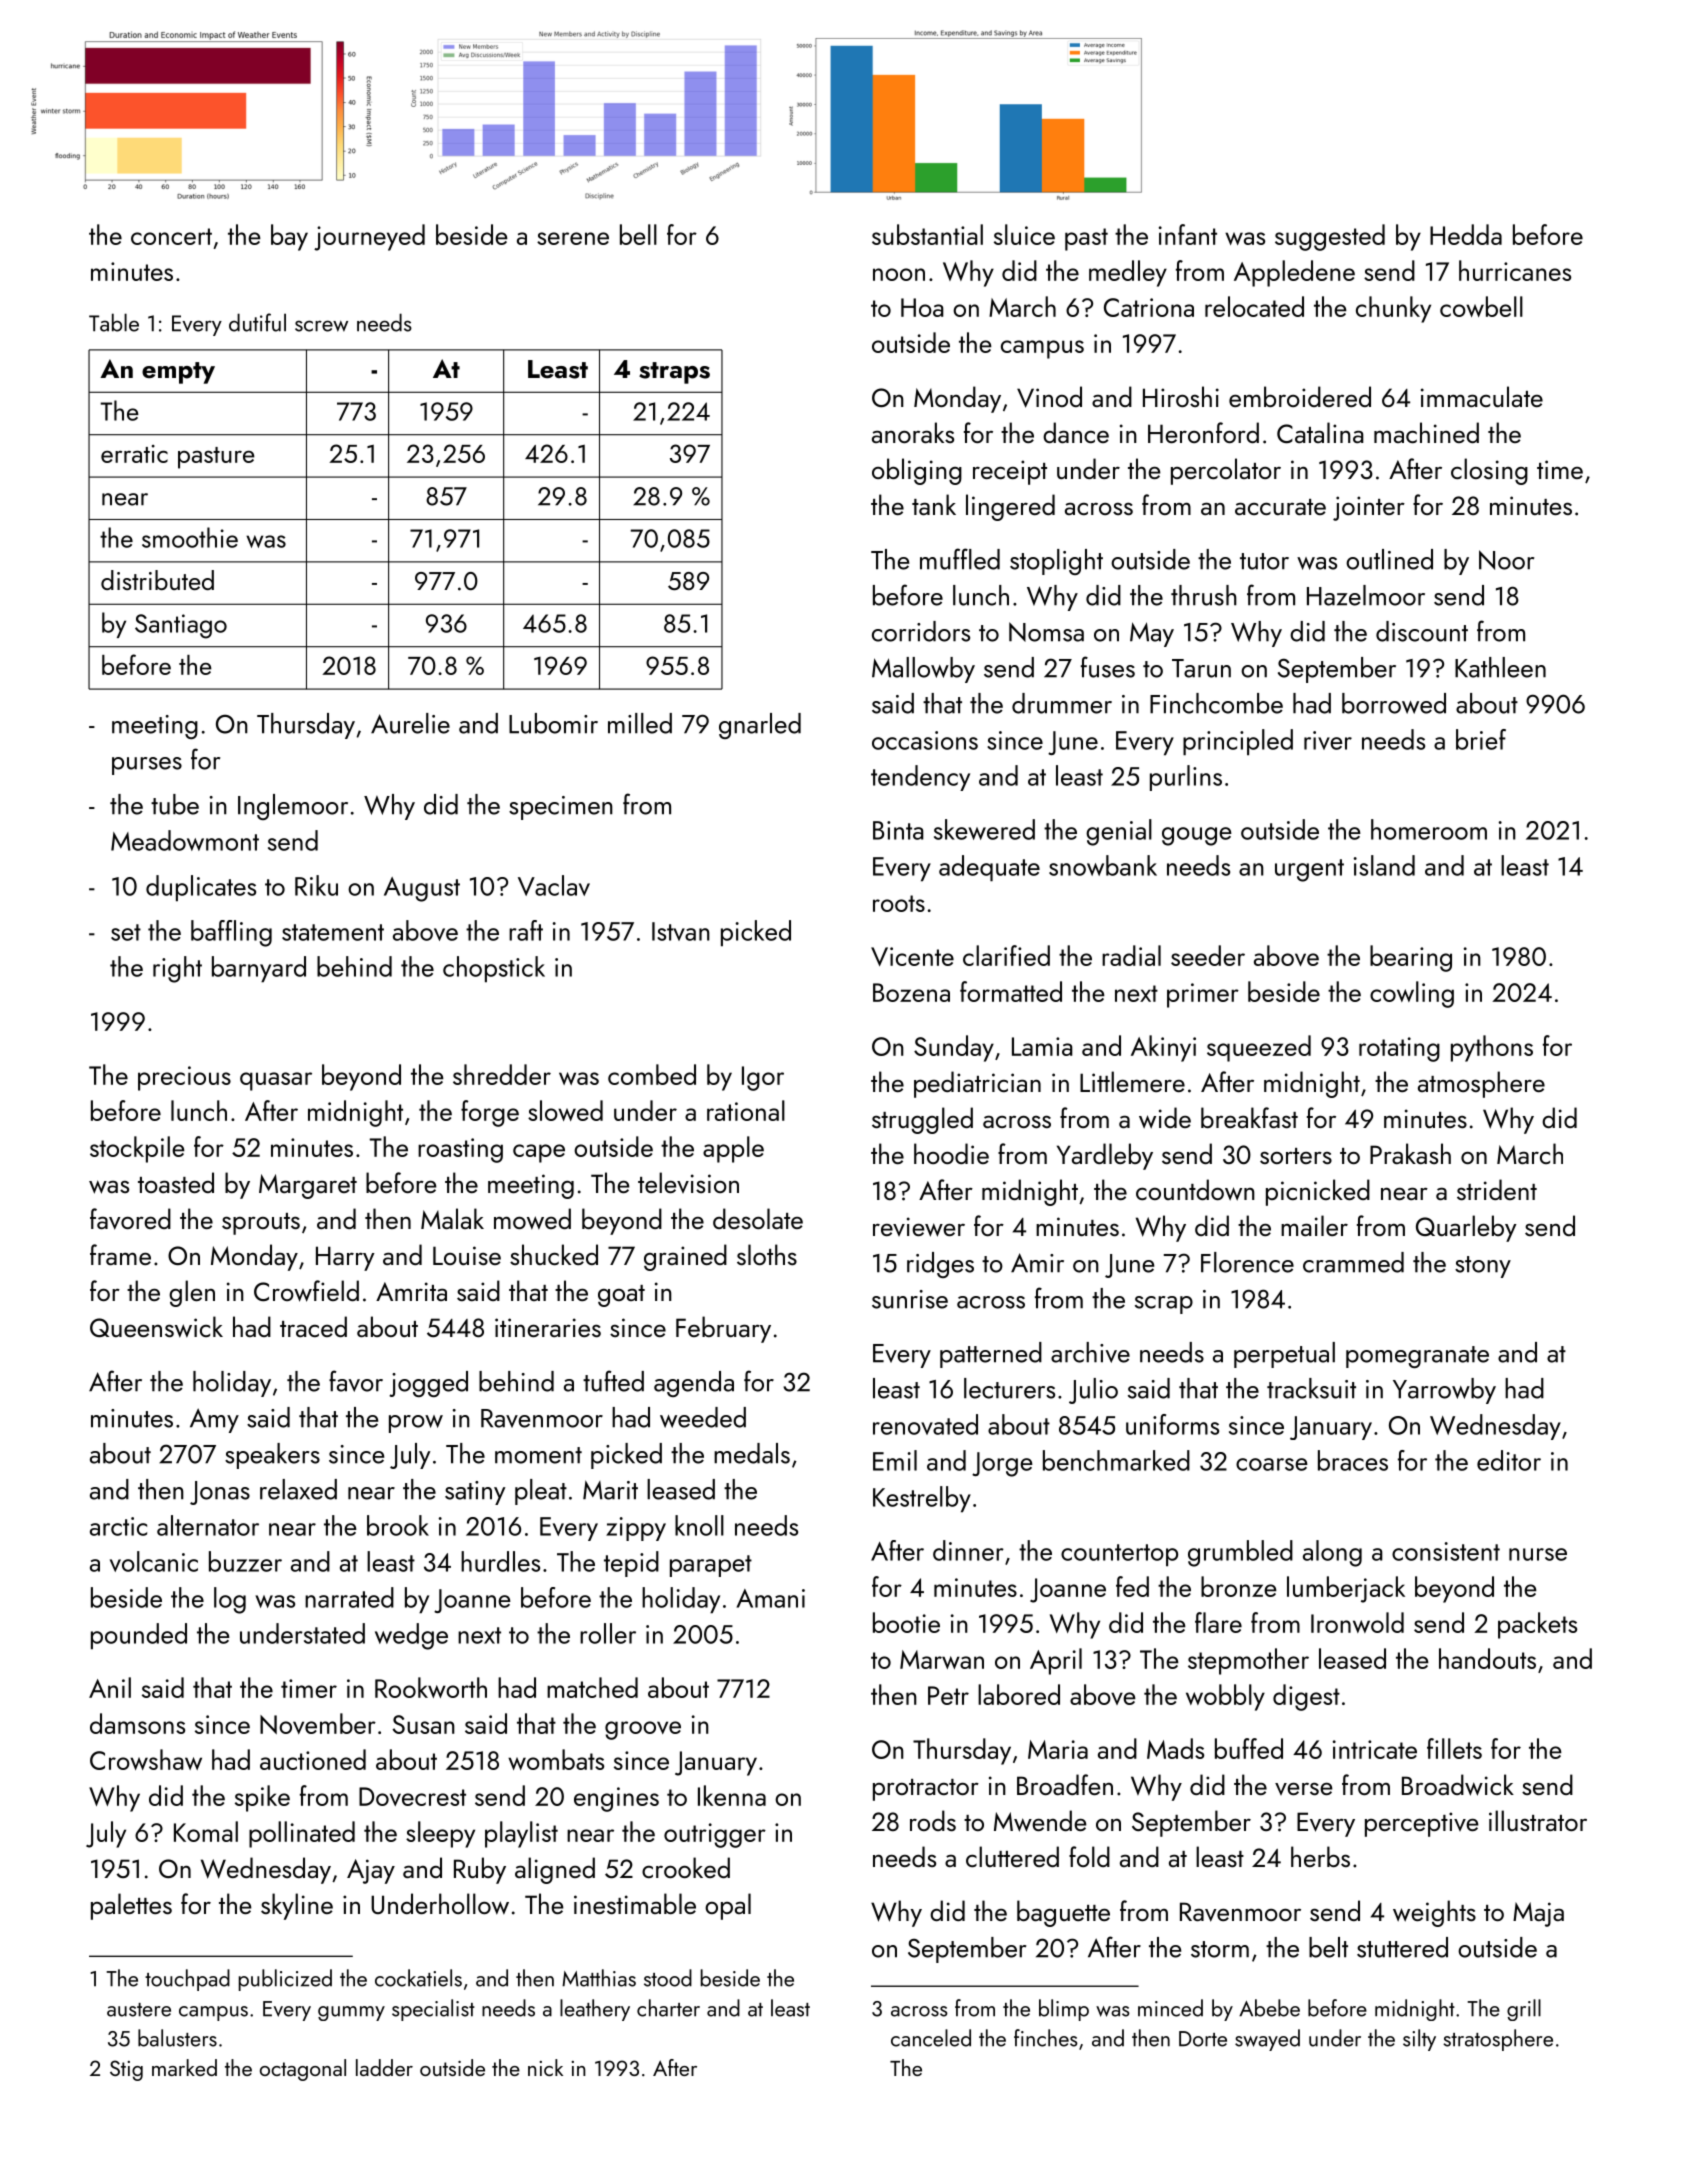 This screenshot has width=1683, height=2178. I want to click on screw, so click(321, 326).
